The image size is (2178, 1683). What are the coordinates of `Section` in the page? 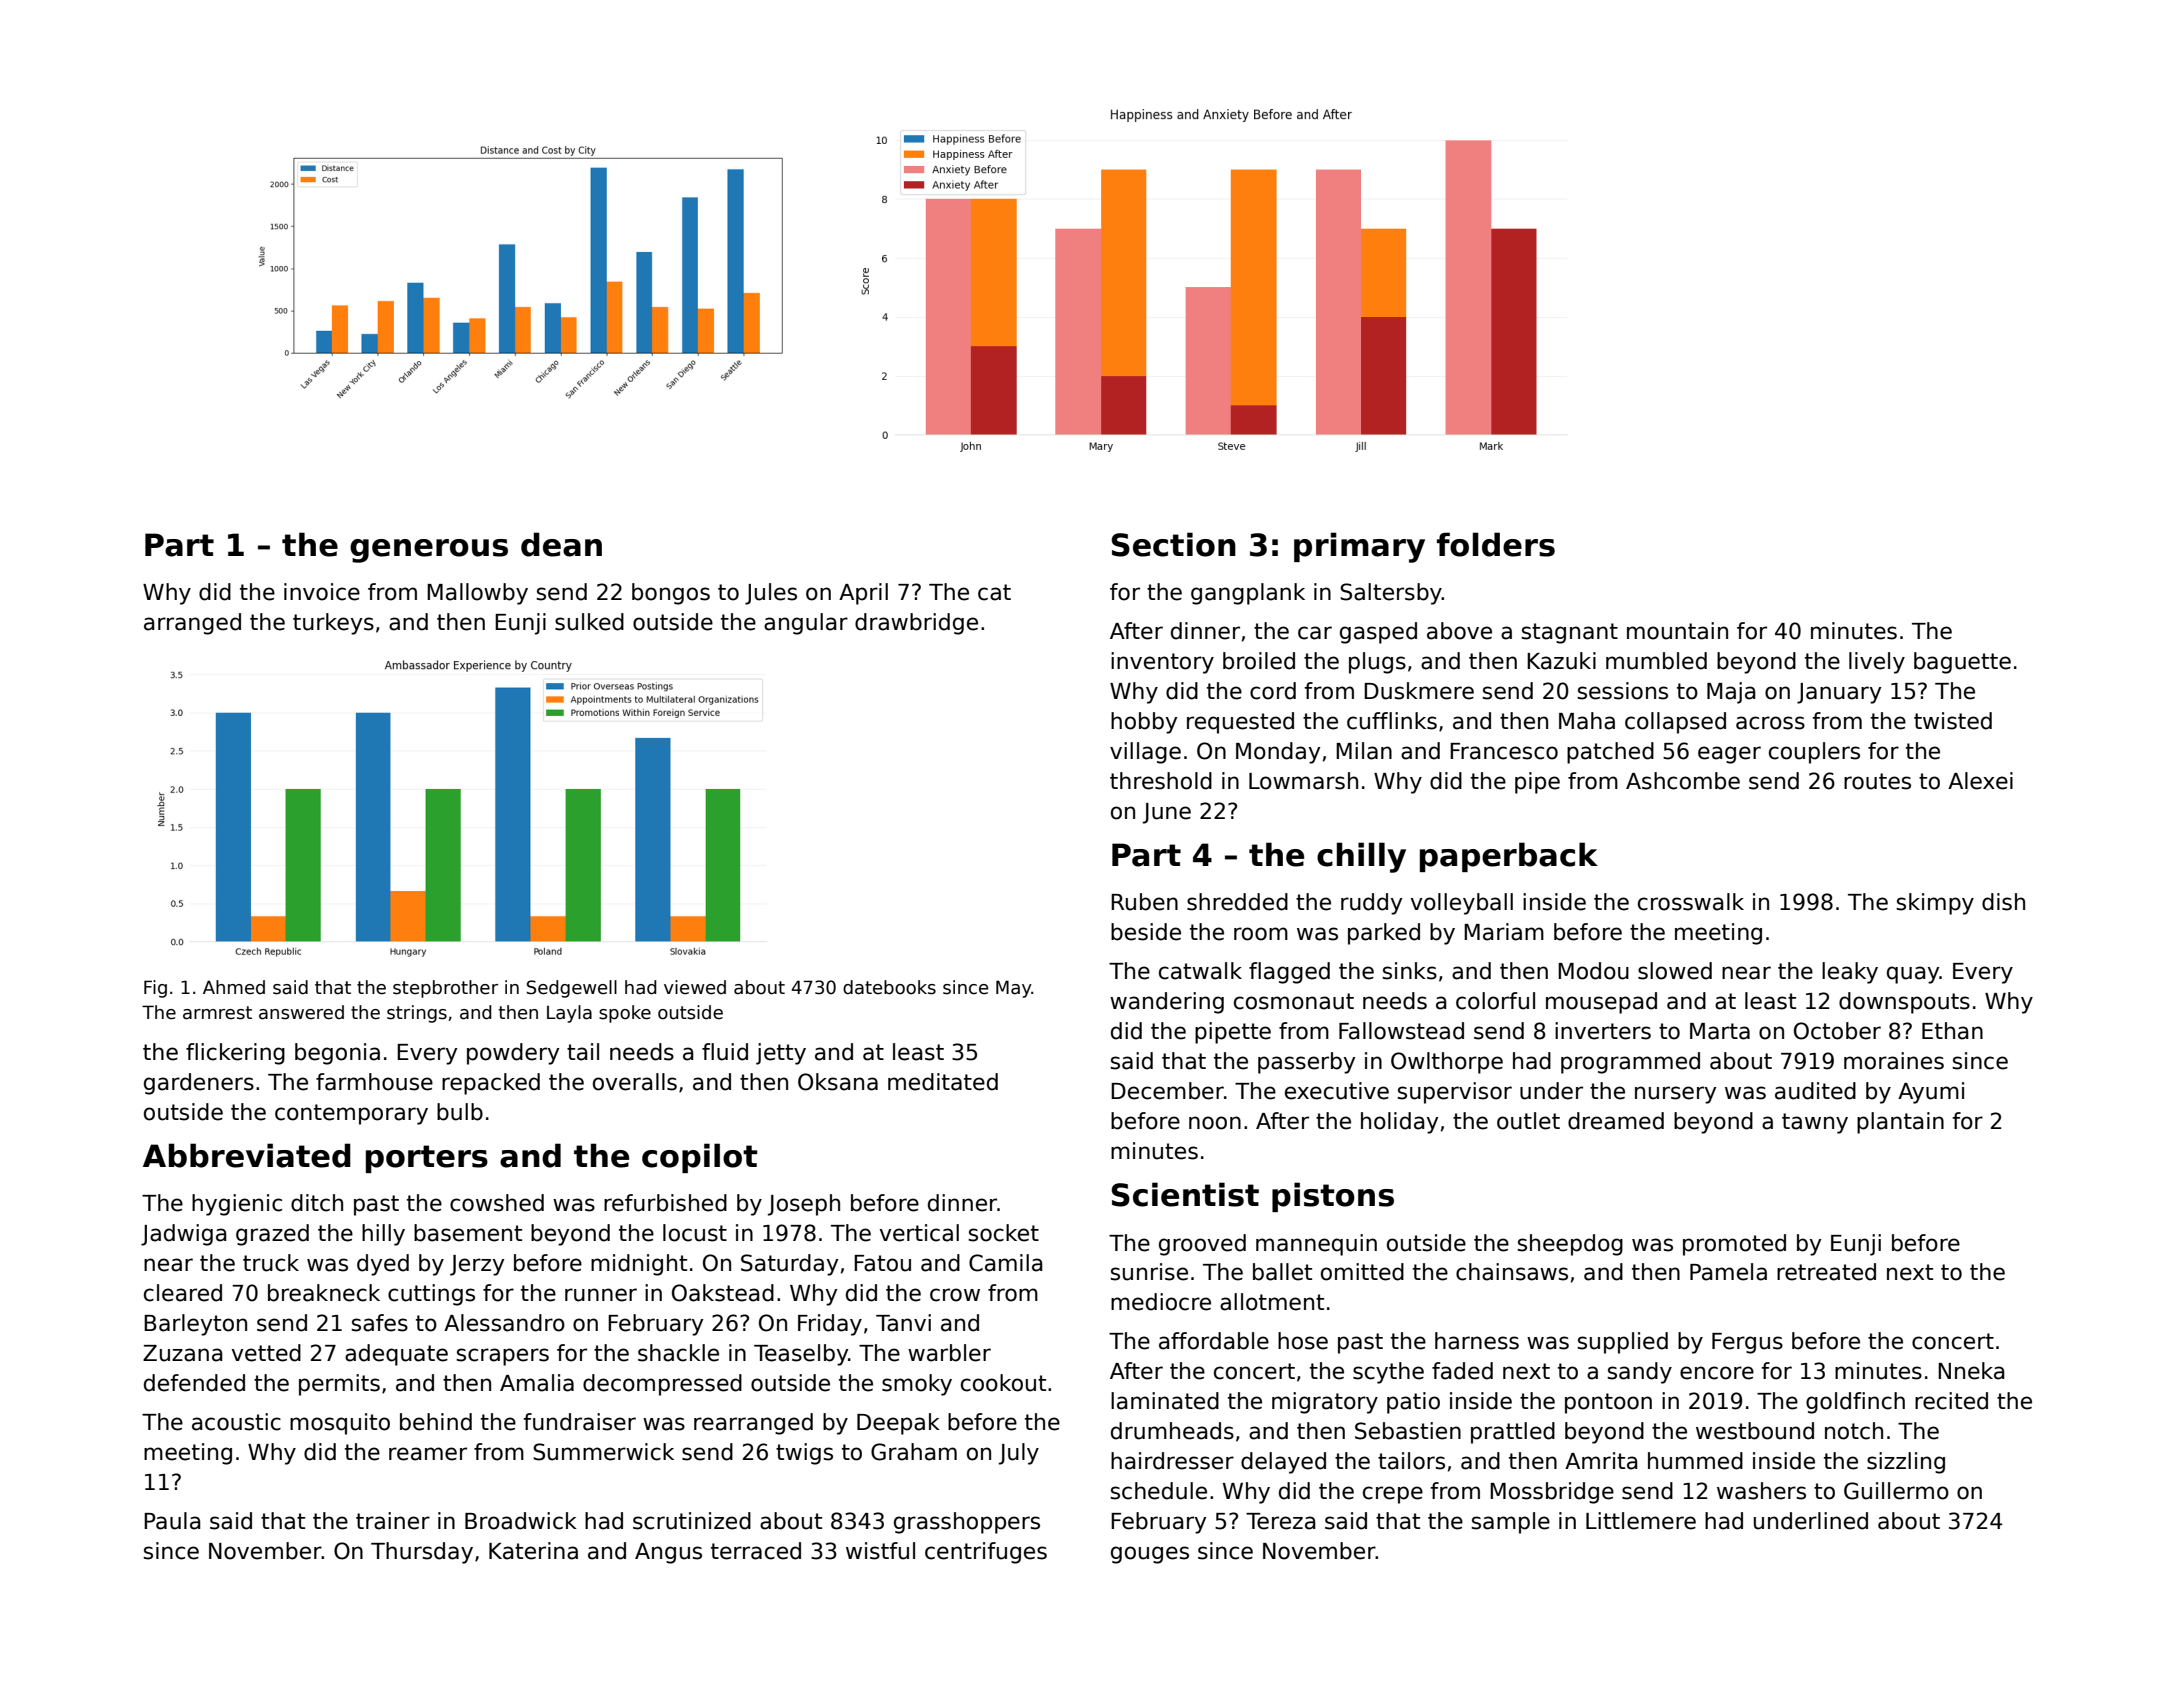 It's located at (1174, 544).
